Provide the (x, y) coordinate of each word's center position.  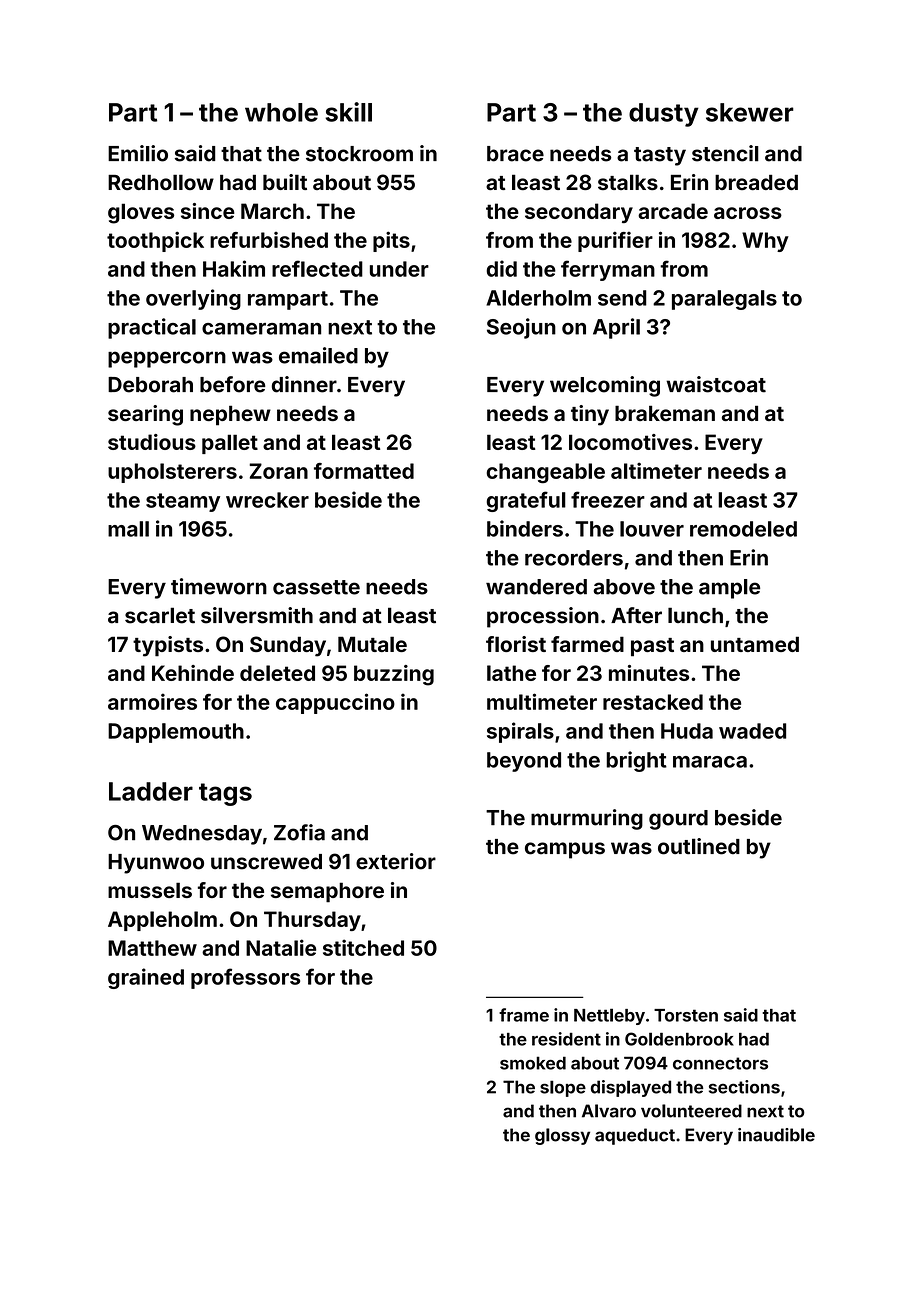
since (208, 211)
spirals (520, 732)
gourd (678, 820)
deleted (277, 673)
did (502, 268)
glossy (562, 1136)
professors (245, 978)
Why (765, 242)
